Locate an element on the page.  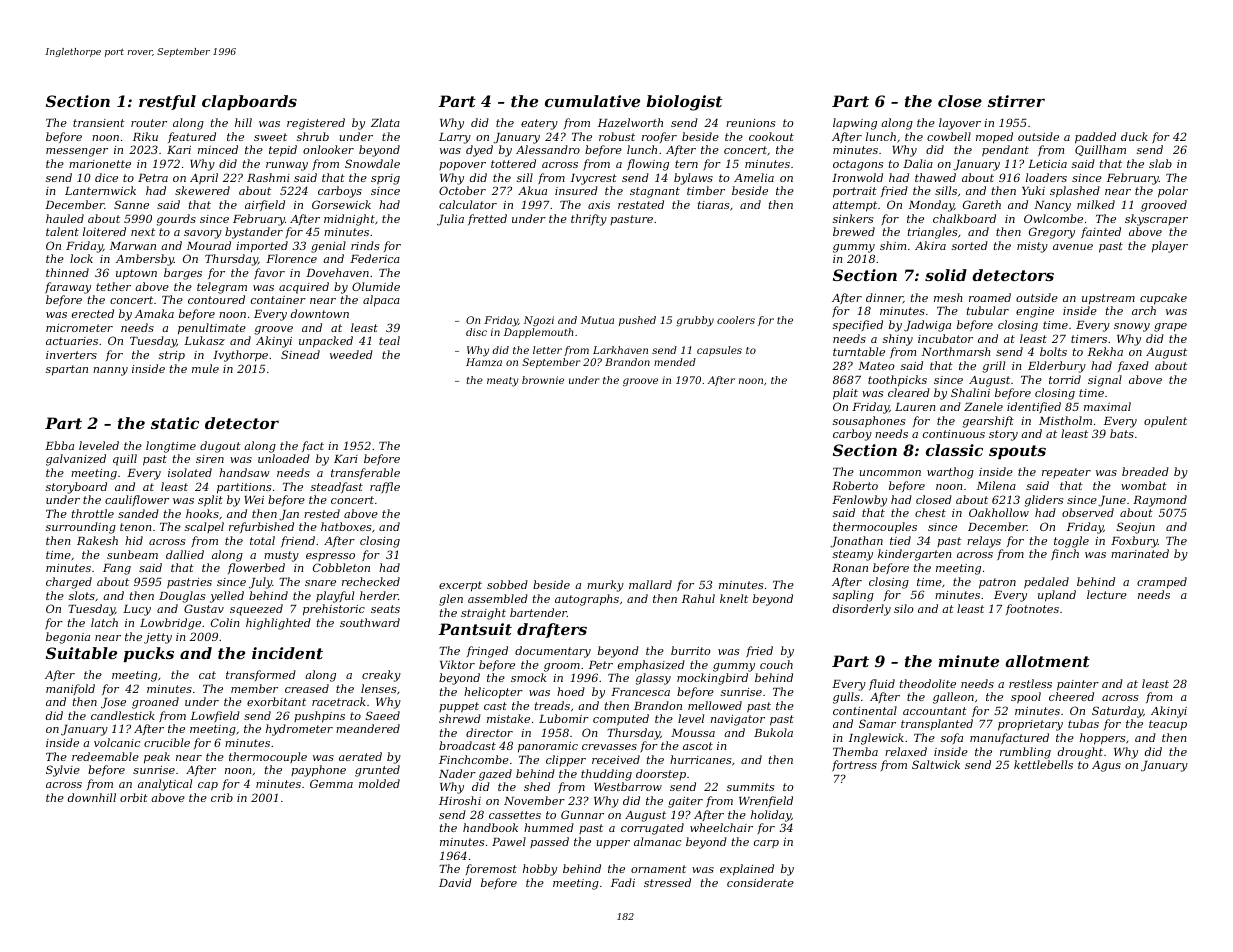
Roberto is located at coordinates (855, 485).
